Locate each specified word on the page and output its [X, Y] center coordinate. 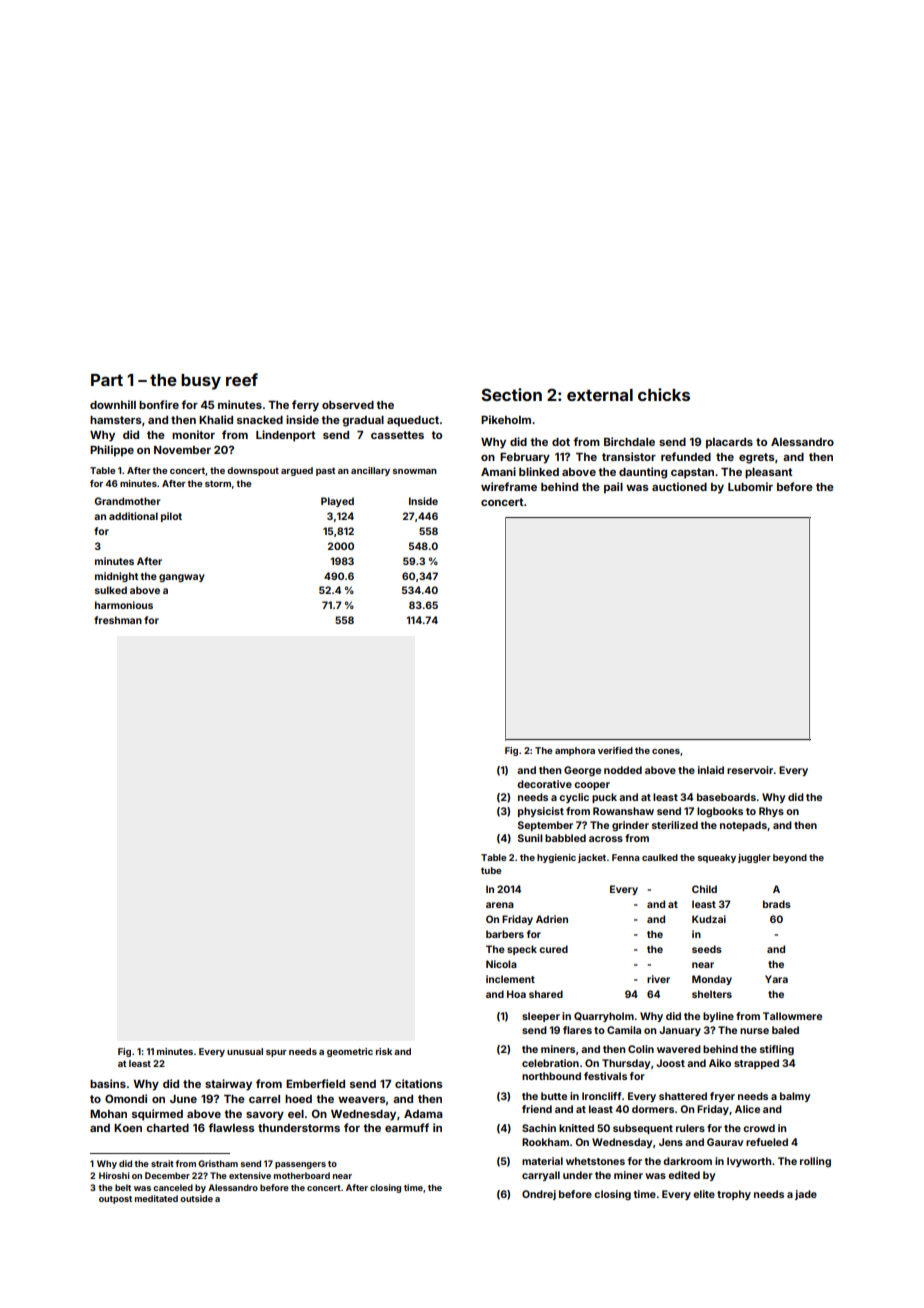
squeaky [717, 858]
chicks [664, 394]
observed [348, 405]
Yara [776, 979]
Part [107, 380]
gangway [182, 578]
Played [337, 502]
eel [296, 1114]
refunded [686, 456]
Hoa [516, 994]
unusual [245, 1051]
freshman [118, 620]
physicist [541, 812]
